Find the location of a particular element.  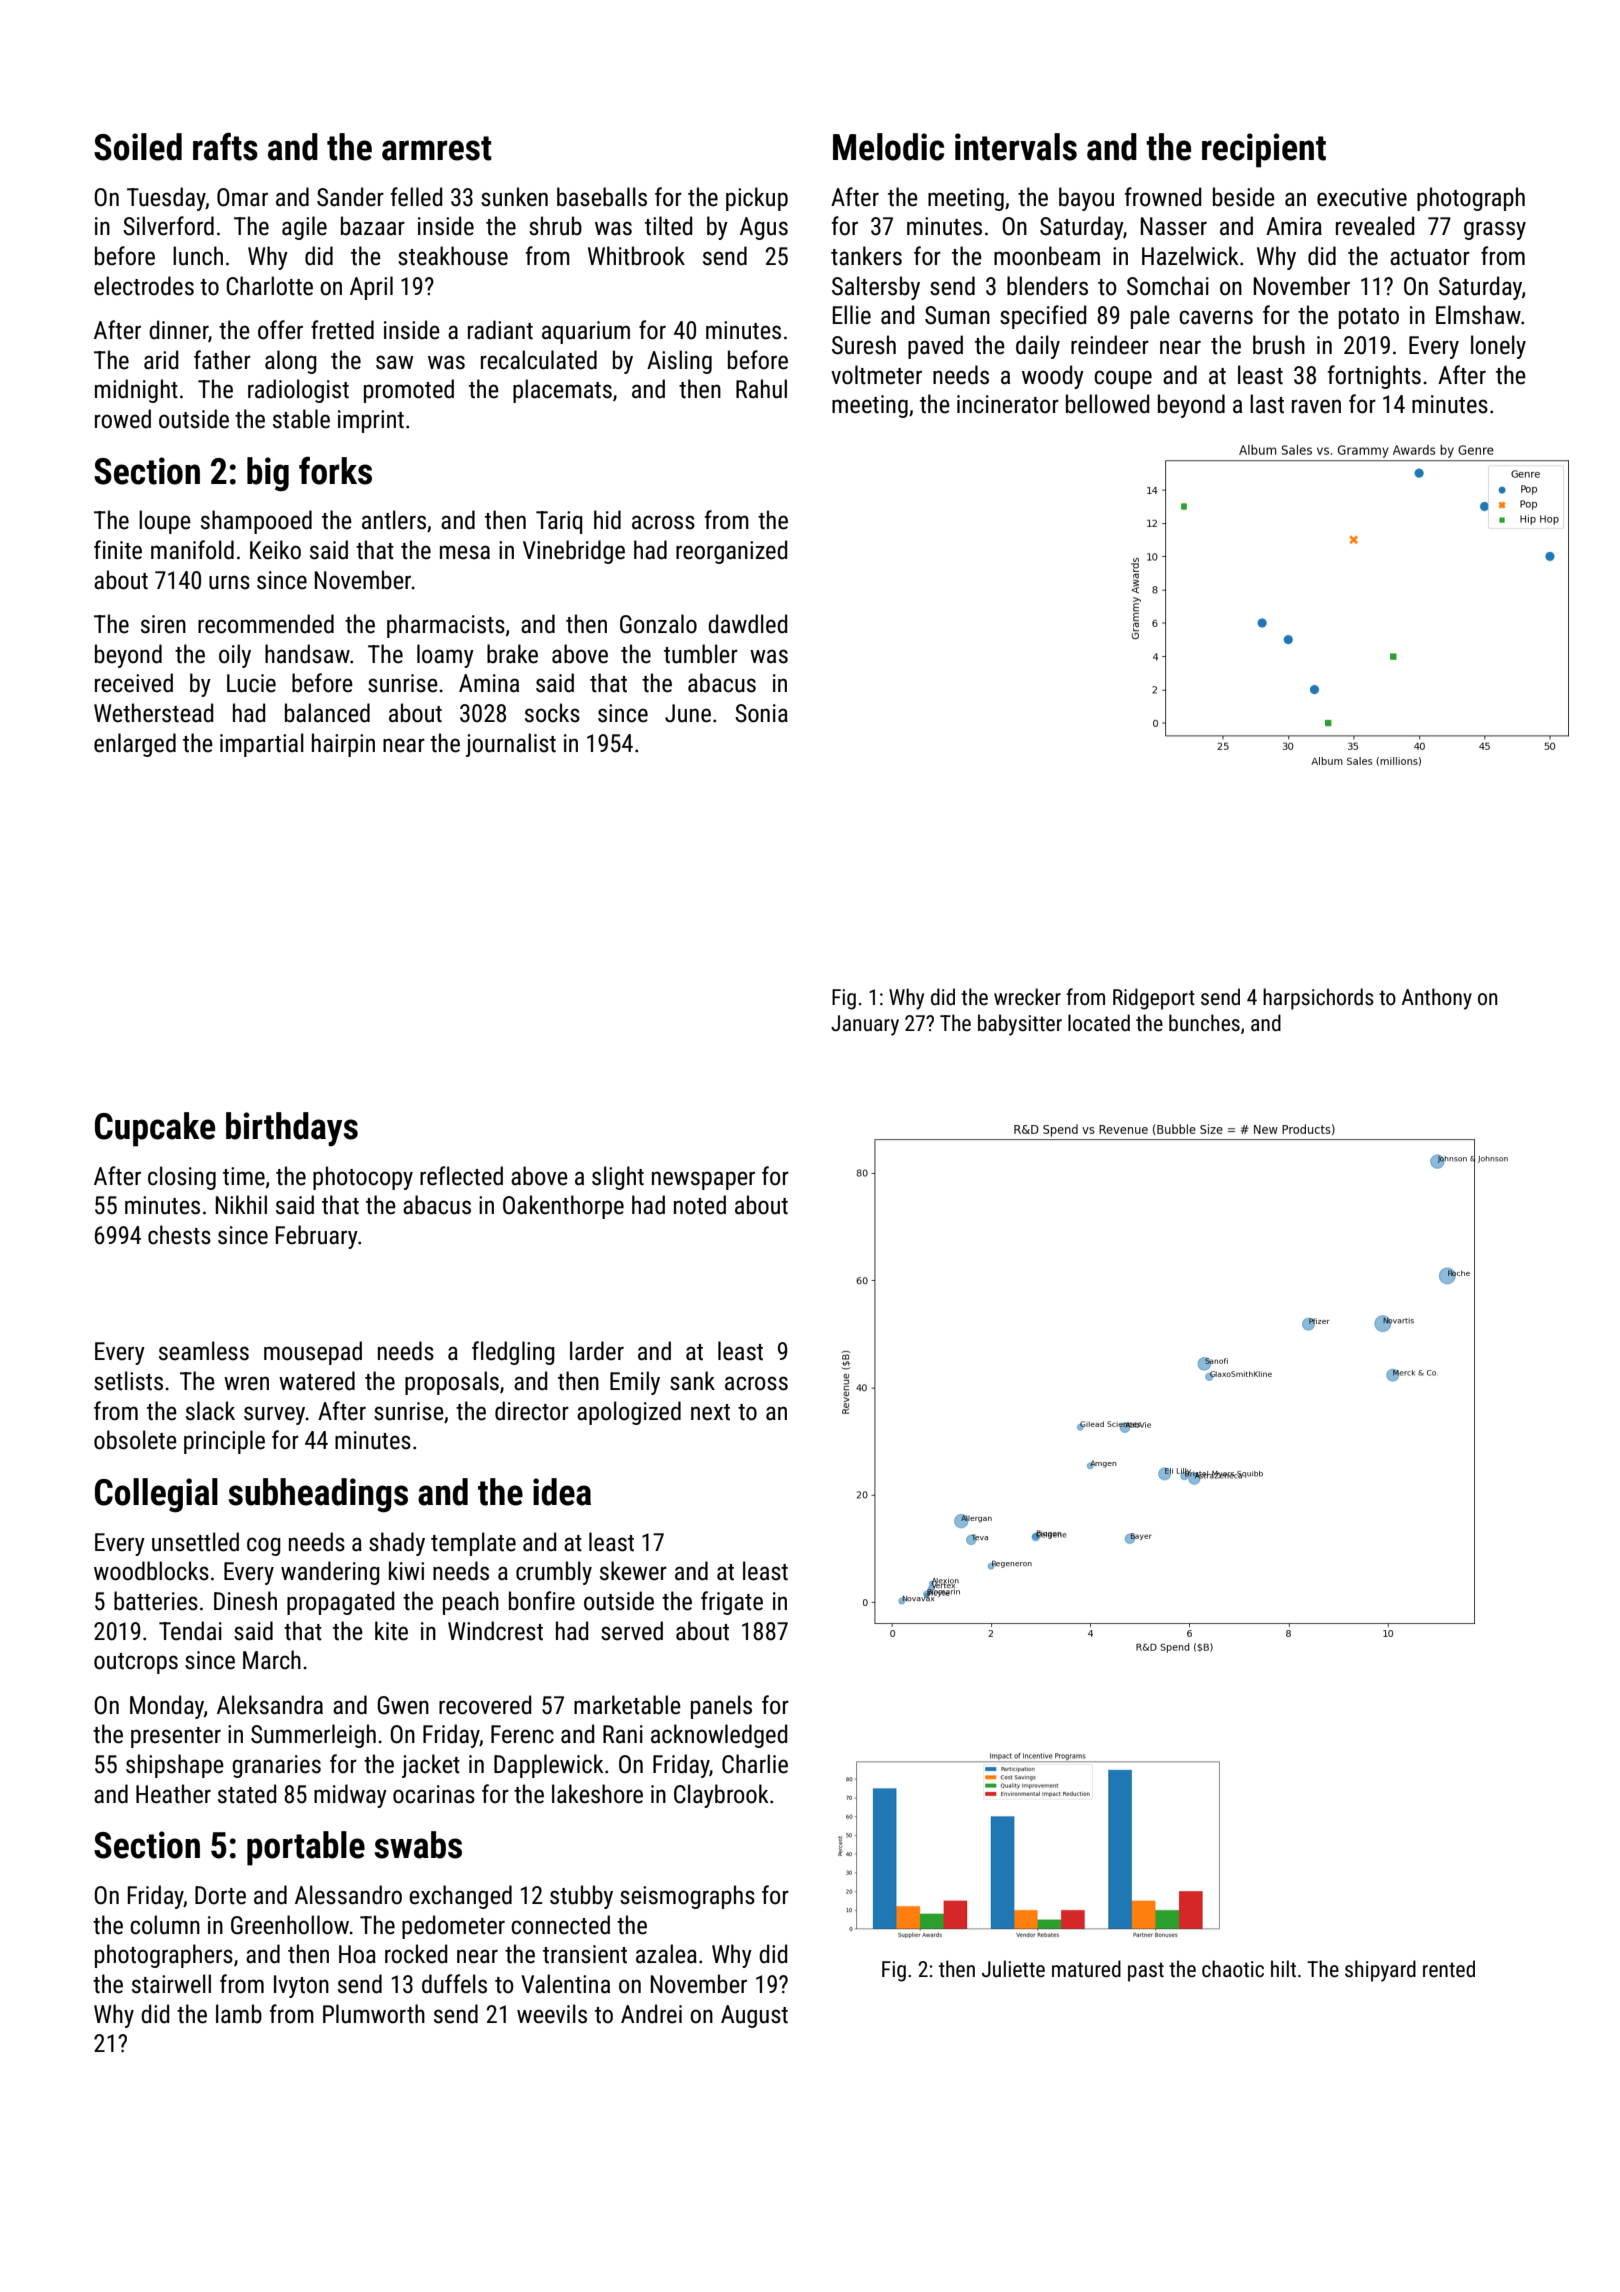

babysitter is located at coordinates (1020, 1025).
